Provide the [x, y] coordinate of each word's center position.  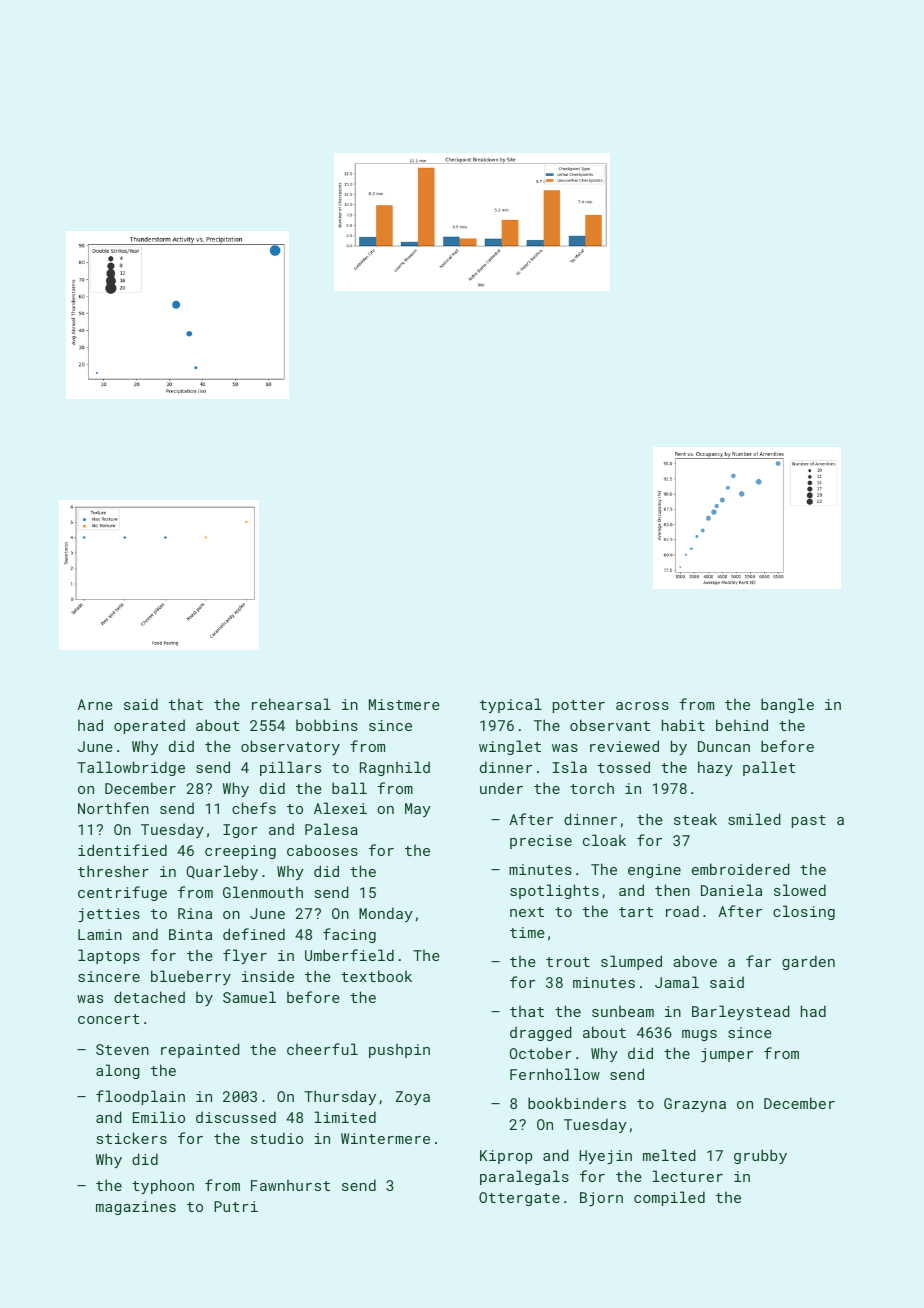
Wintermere [385, 1138]
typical [511, 705]
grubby [760, 1156]
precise [541, 842]
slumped [631, 962]
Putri [236, 1206]
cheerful [322, 1049]
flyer [245, 956]
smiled [754, 819]
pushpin [399, 1050]
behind [742, 725]
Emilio [159, 1117]
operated [149, 726]
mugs [699, 1035]
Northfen [113, 808]
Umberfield [349, 955]
